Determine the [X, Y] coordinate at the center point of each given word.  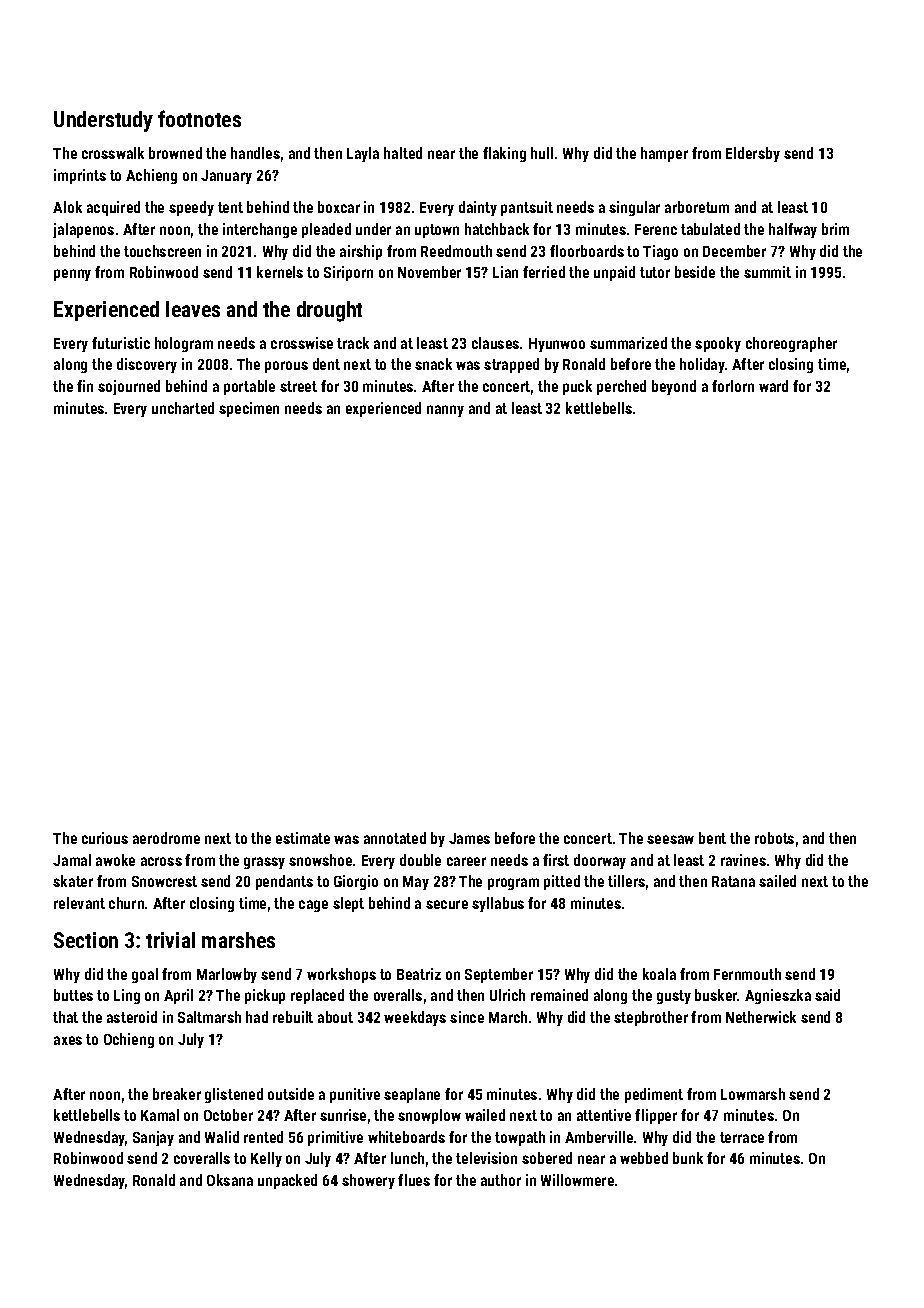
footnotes [199, 118]
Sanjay [153, 1138]
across [161, 861]
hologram [184, 344]
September [499, 975]
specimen [249, 409]
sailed [777, 881]
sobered [547, 1158]
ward [773, 386]
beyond [674, 387]
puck [577, 387]
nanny [445, 411]
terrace [742, 1137]
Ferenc [656, 229]
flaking [504, 154]
